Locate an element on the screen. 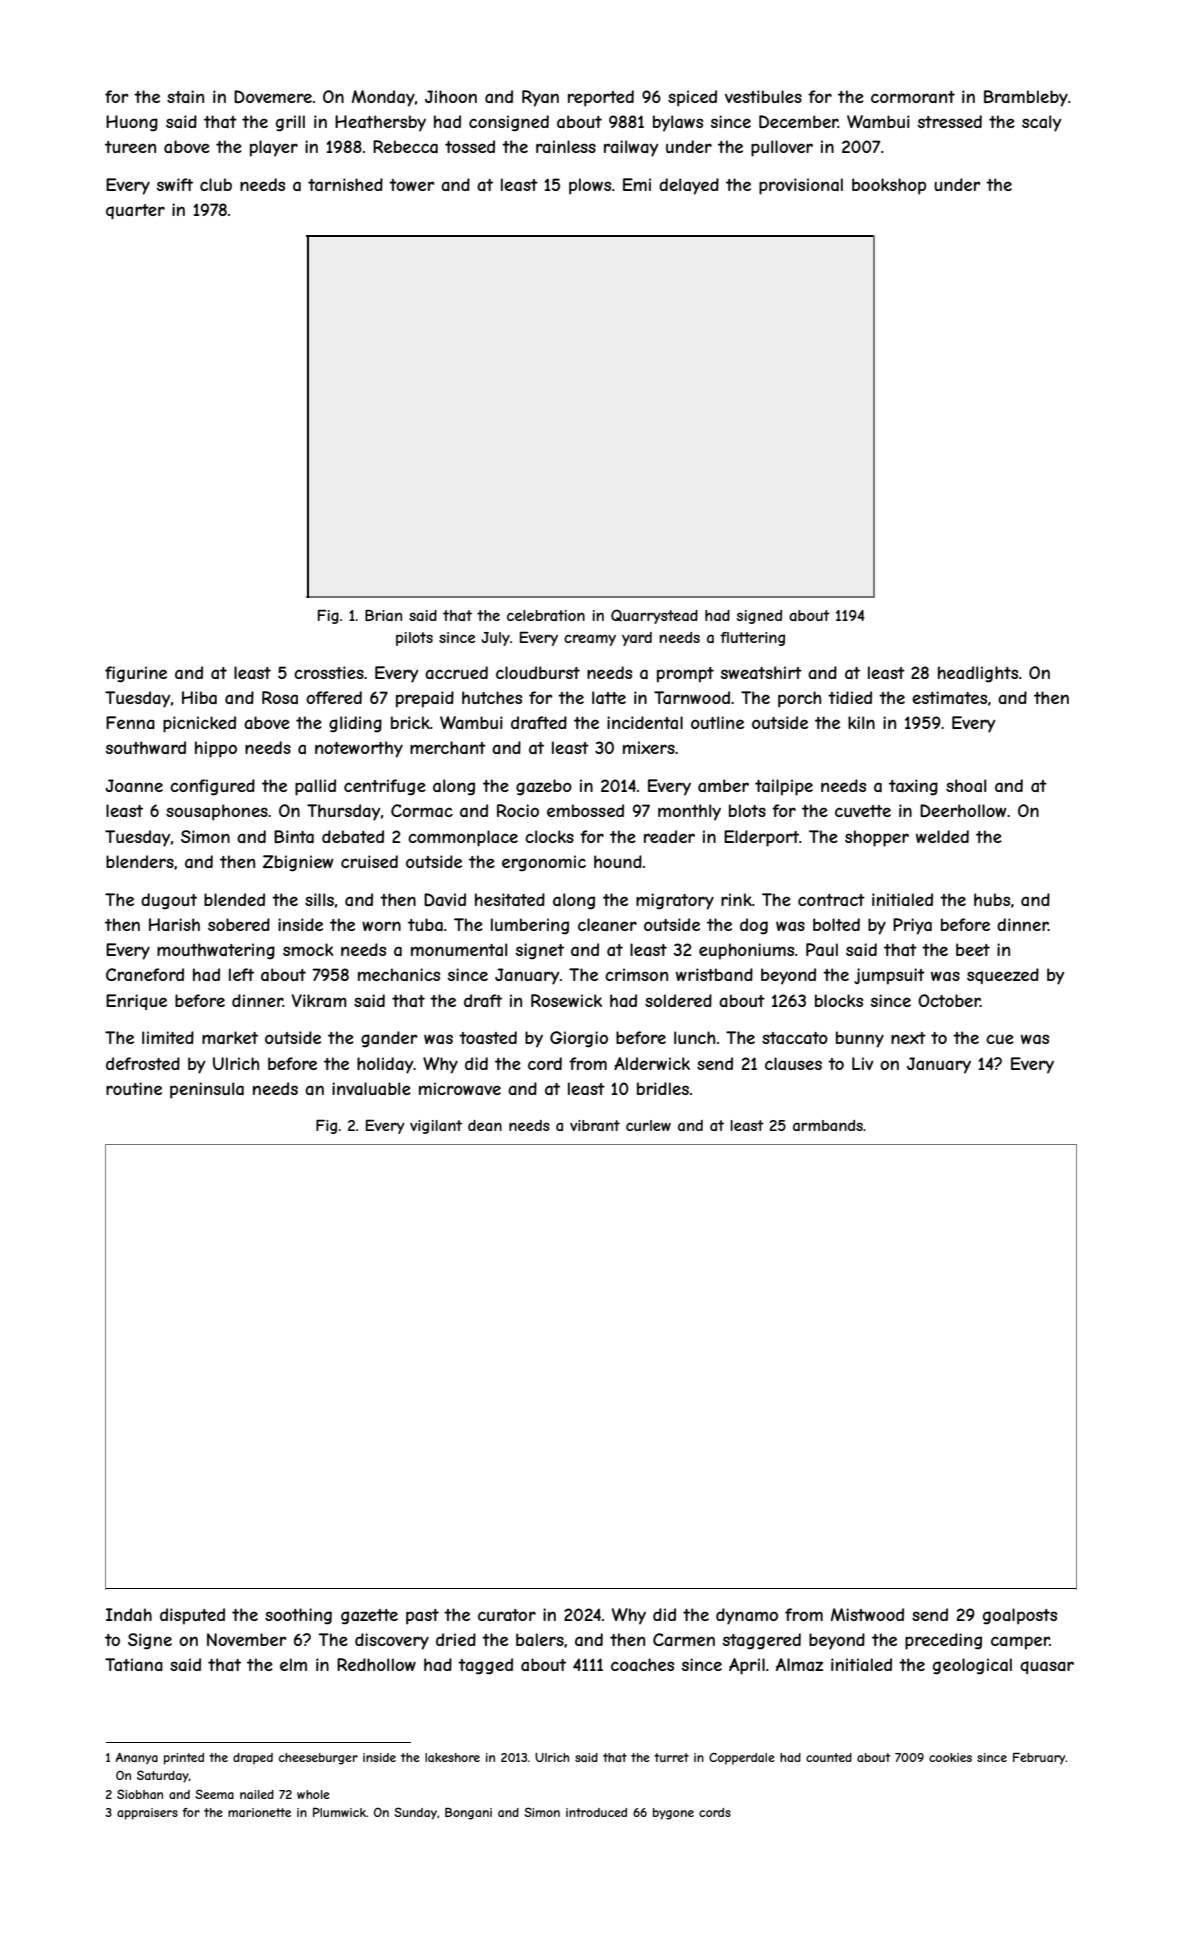 The width and height of the screenshot is (1182, 1946). soothing is located at coordinates (298, 1616).
